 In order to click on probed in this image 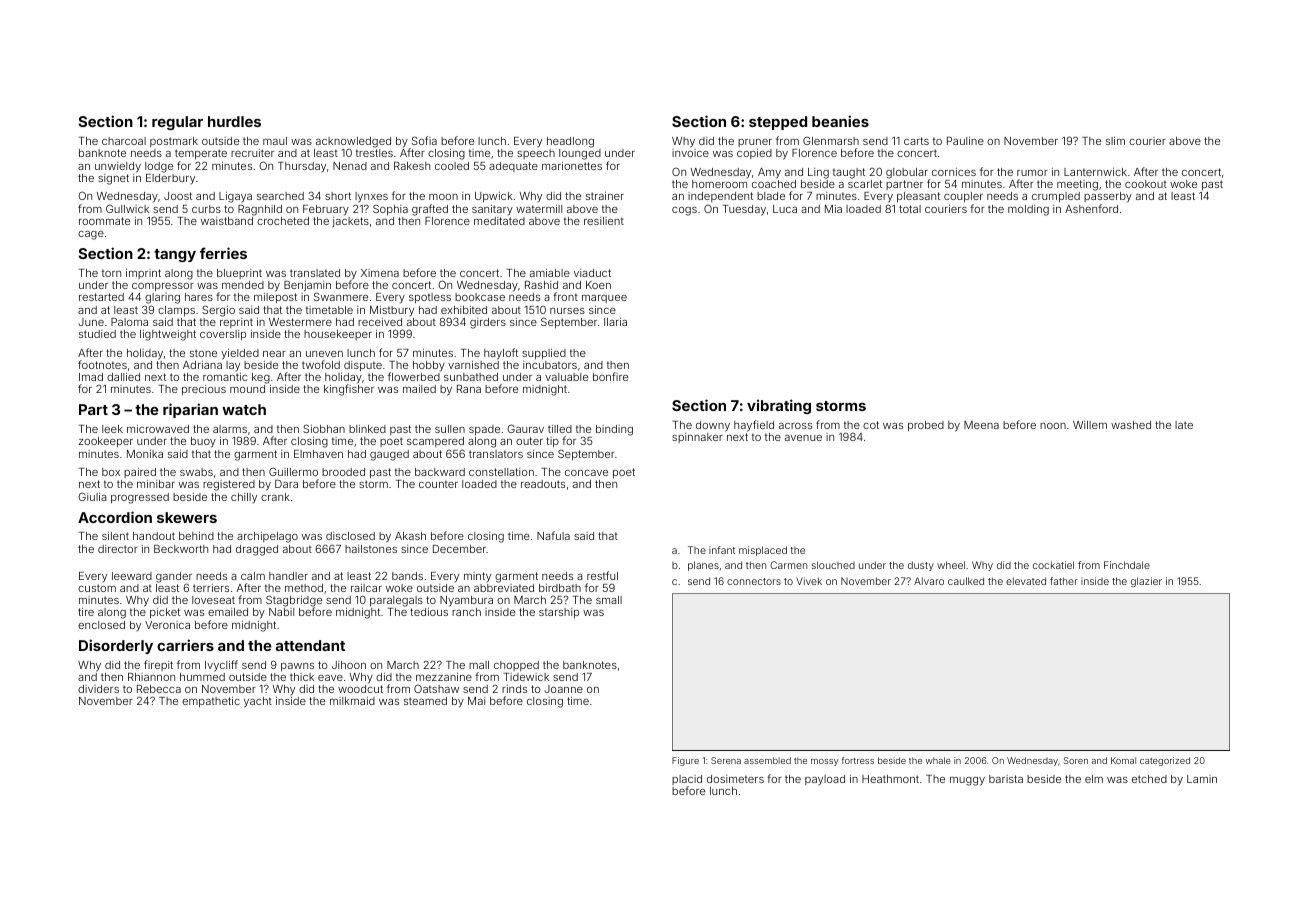, I will do `click(926, 426)`.
